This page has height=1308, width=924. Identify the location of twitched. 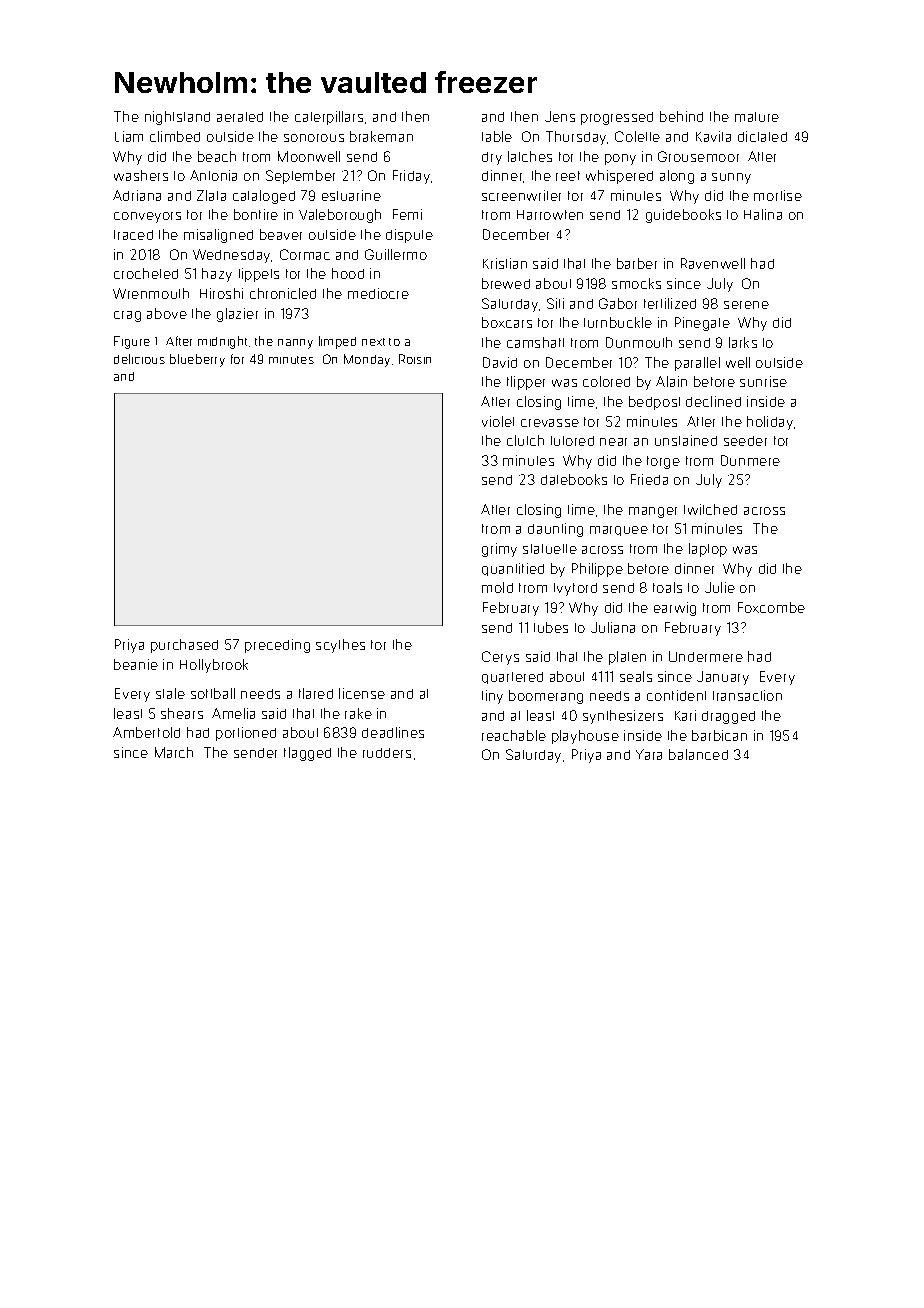
(710, 509).
